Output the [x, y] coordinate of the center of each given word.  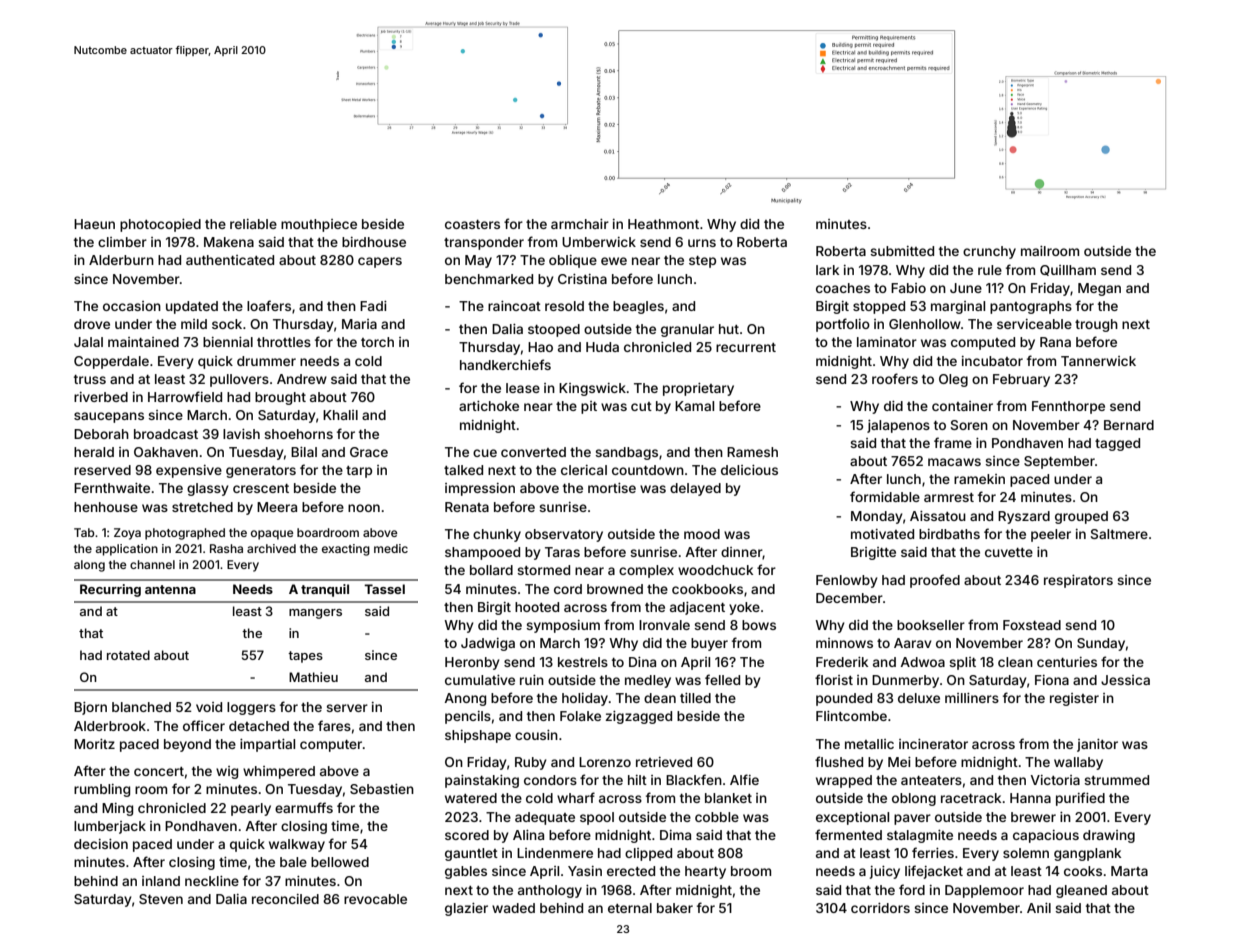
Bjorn [90, 708]
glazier [466, 909]
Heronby [472, 663]
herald [94, 452]
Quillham [1068, 270]
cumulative [480, 680]
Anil [1039, 908]
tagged [1117, 444]
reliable [253, 224]
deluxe [919, 698]
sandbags [626, 453]
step [702, 262]
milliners [972, 698]
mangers [315, 614]
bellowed [340, 862]
